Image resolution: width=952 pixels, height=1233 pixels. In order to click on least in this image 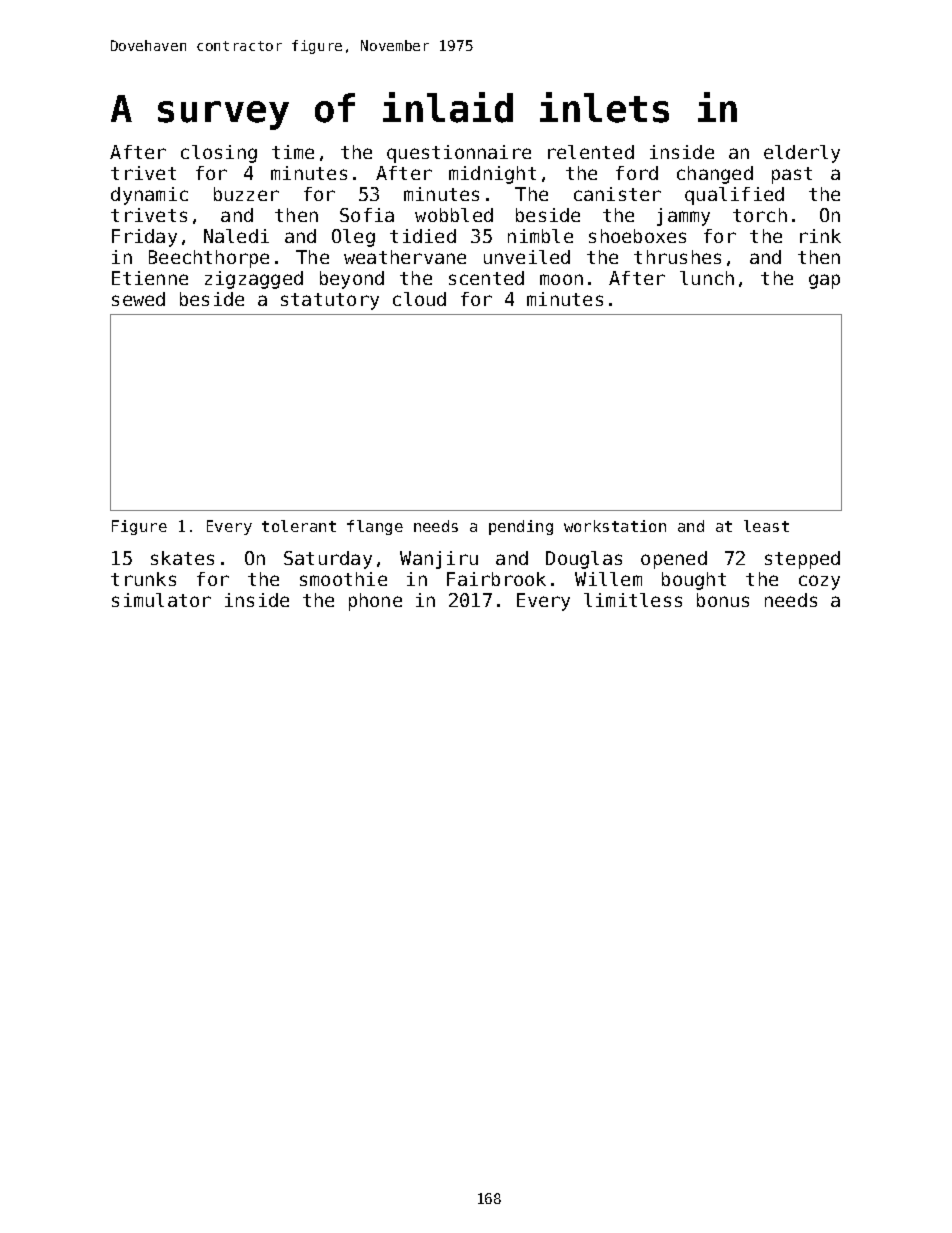, I will do `click(766, 526)`.
